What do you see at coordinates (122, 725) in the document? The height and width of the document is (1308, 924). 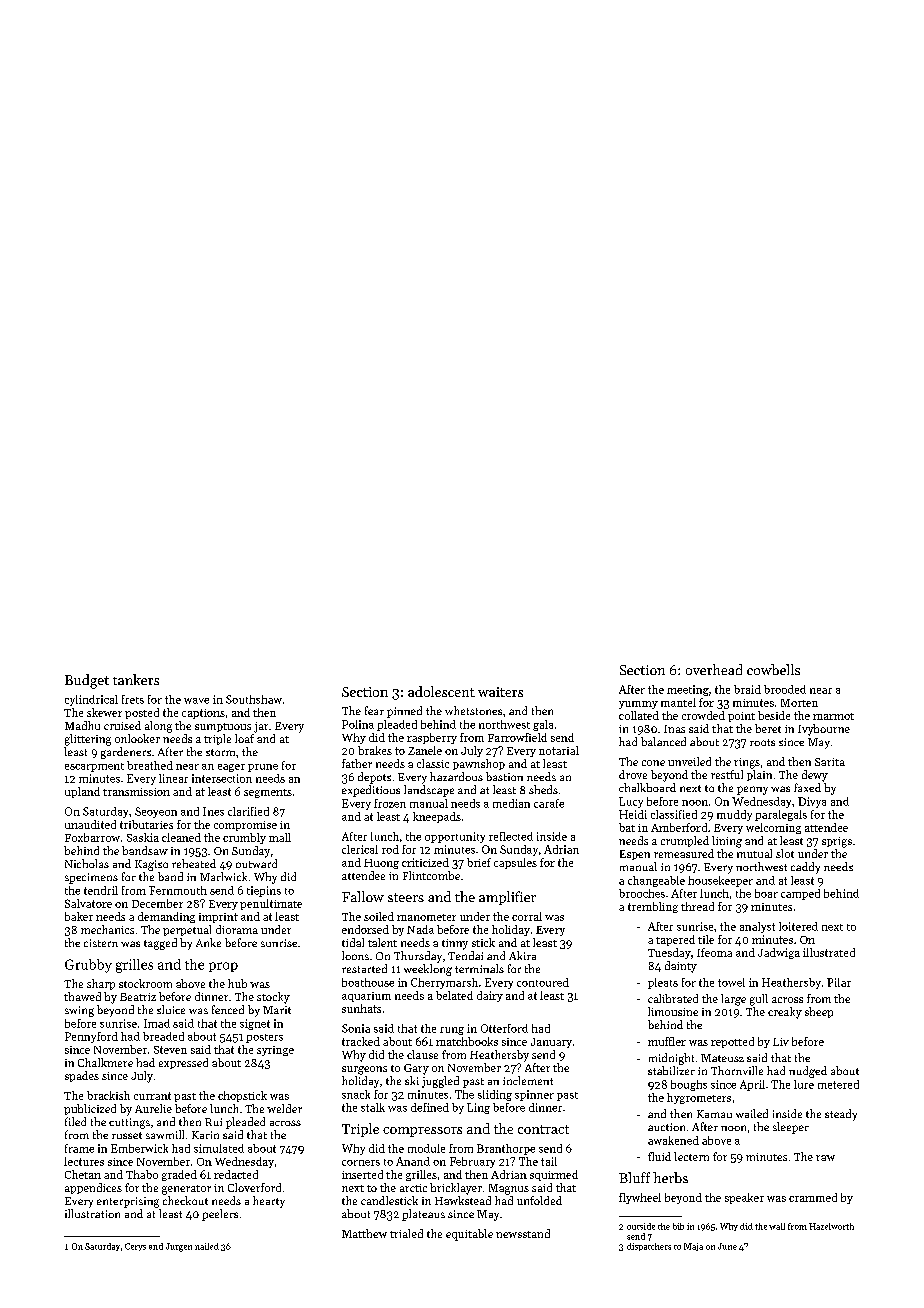 I see `cruised` at bounding box center [122, 725].
